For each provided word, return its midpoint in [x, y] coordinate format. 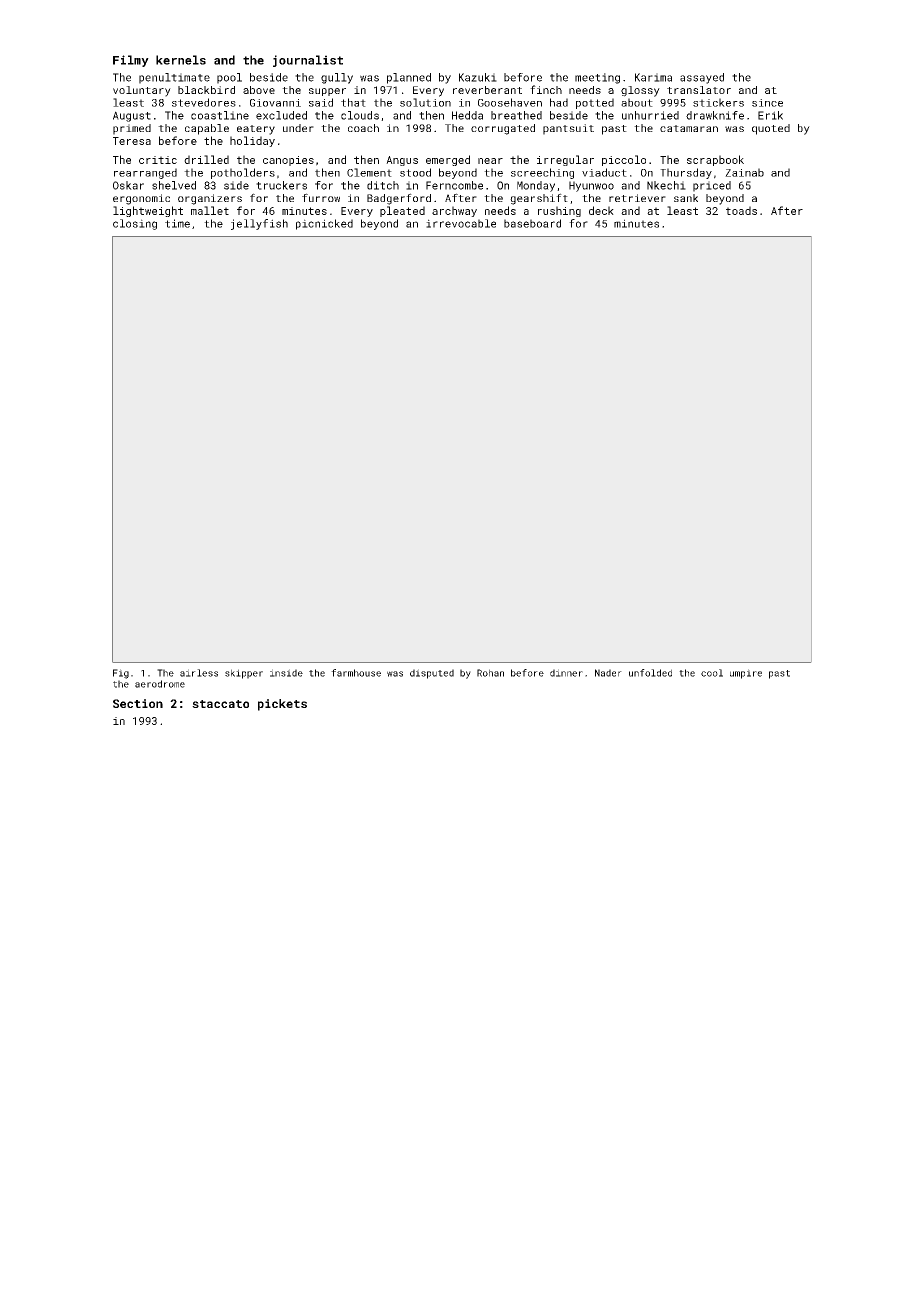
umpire [746, 674]
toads [741, 210]
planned [409, 78]
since [767, 103]
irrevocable [461, 223]
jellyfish [259, 224]
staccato [220, 704]
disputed [432, 674]
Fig [121, 674]
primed [132, 129]
